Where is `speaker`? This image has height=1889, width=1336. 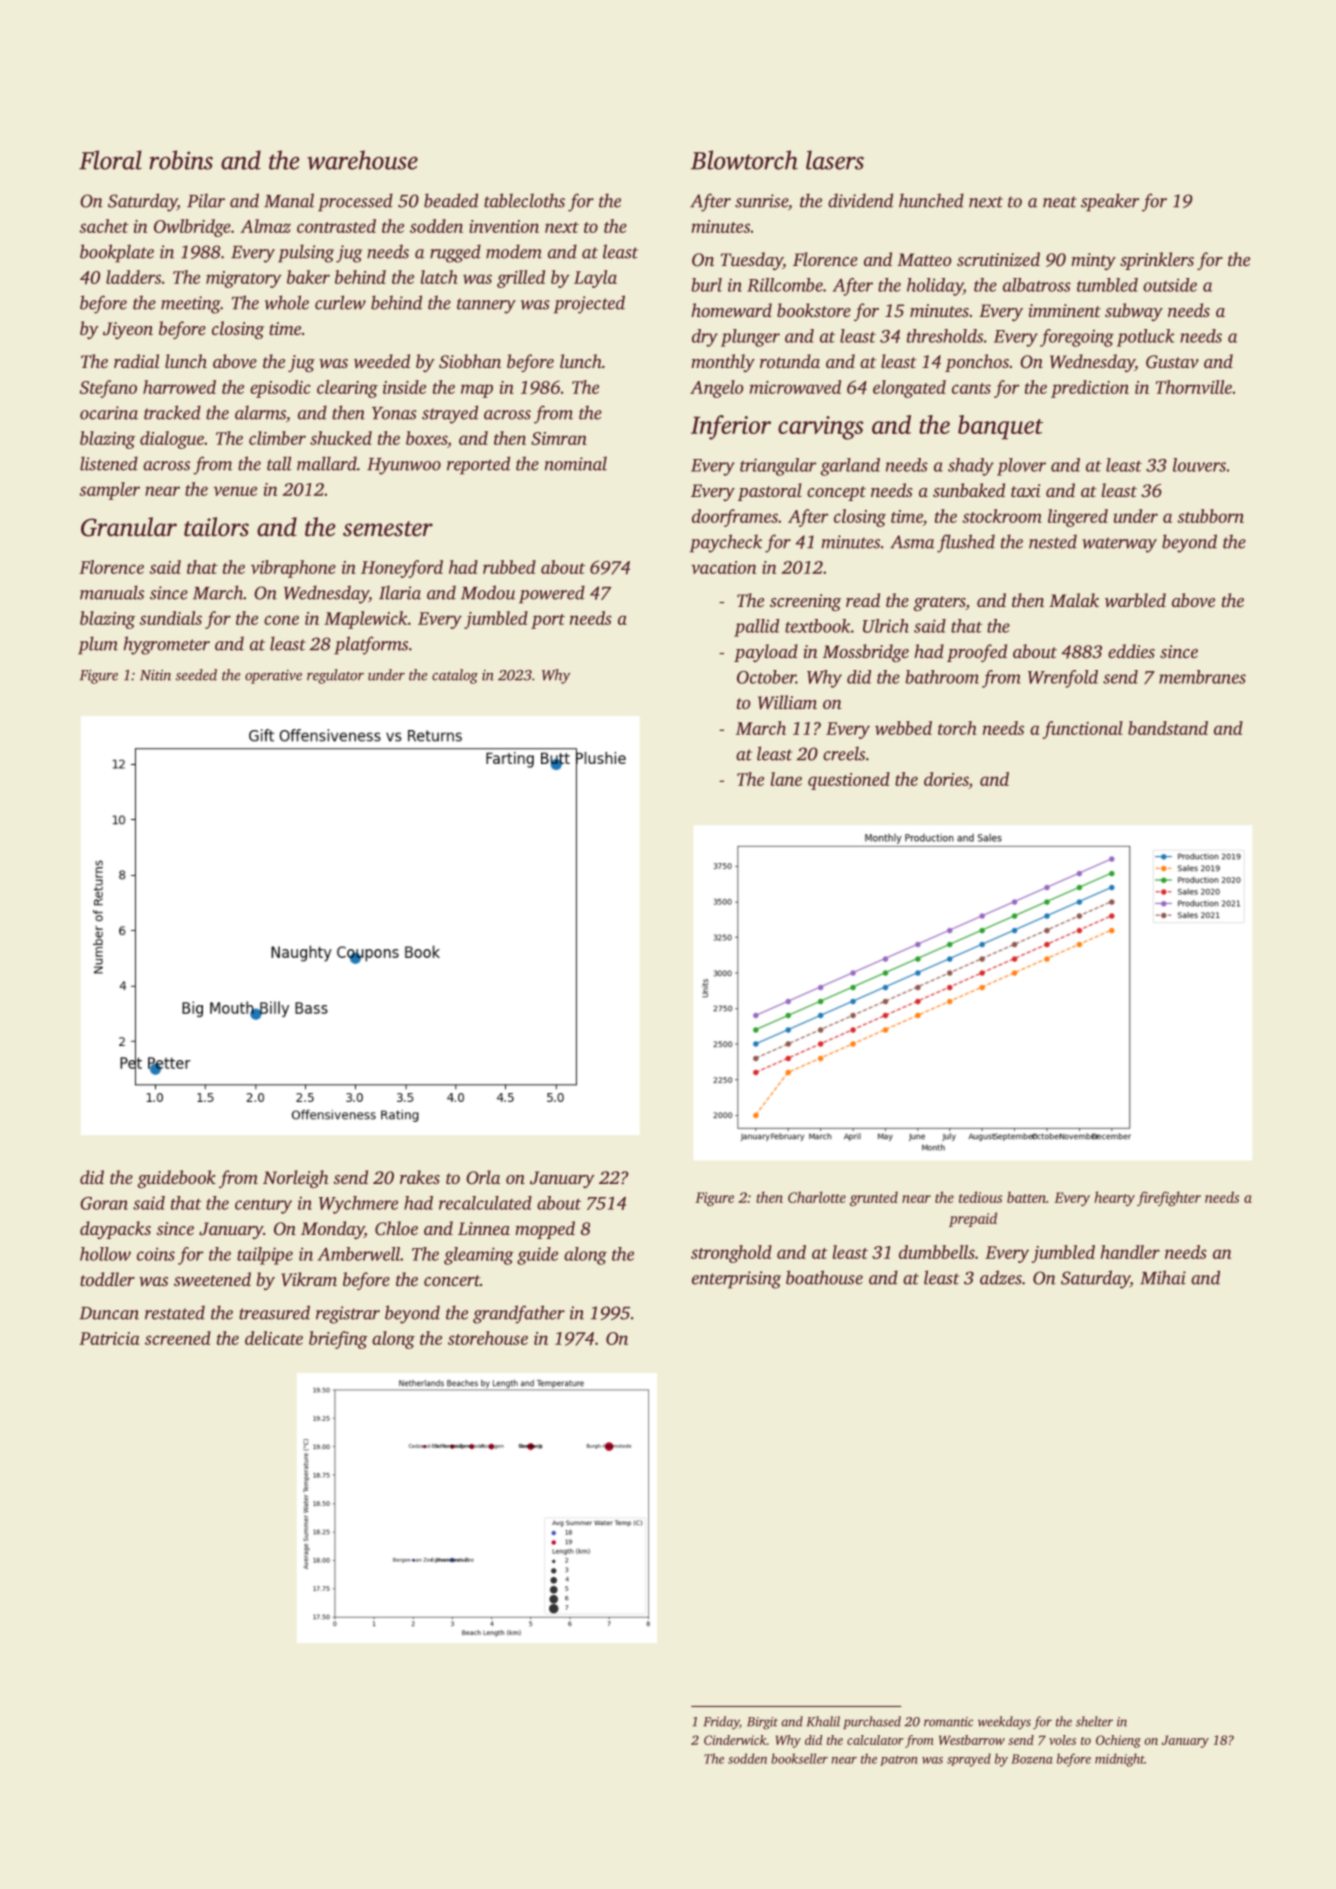 speaker is located at coordinates (1110, 202).
